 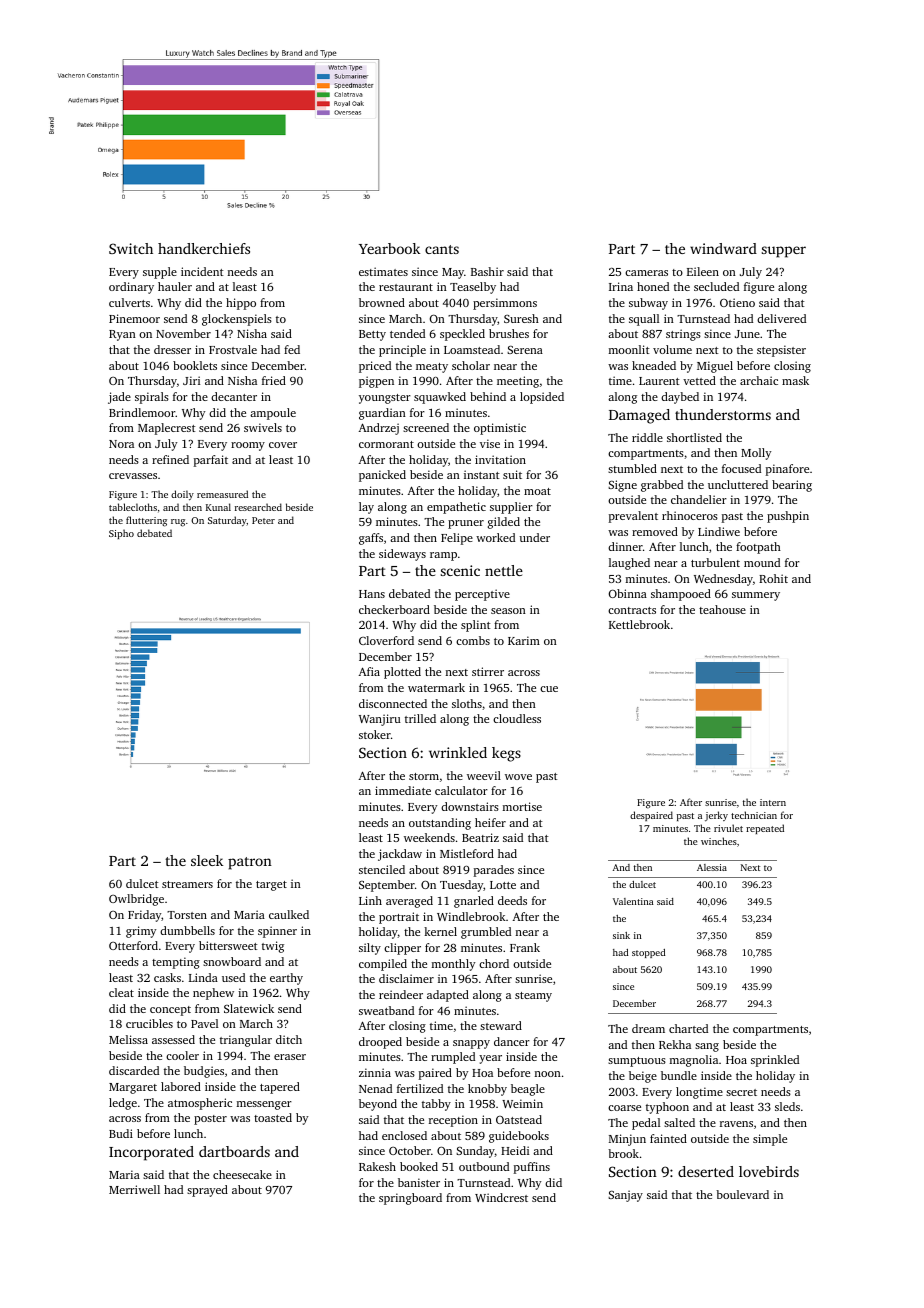 What do you see at coordinates (369, 671) in the document?
I see `Afia` at bounding box center [369, 671].
